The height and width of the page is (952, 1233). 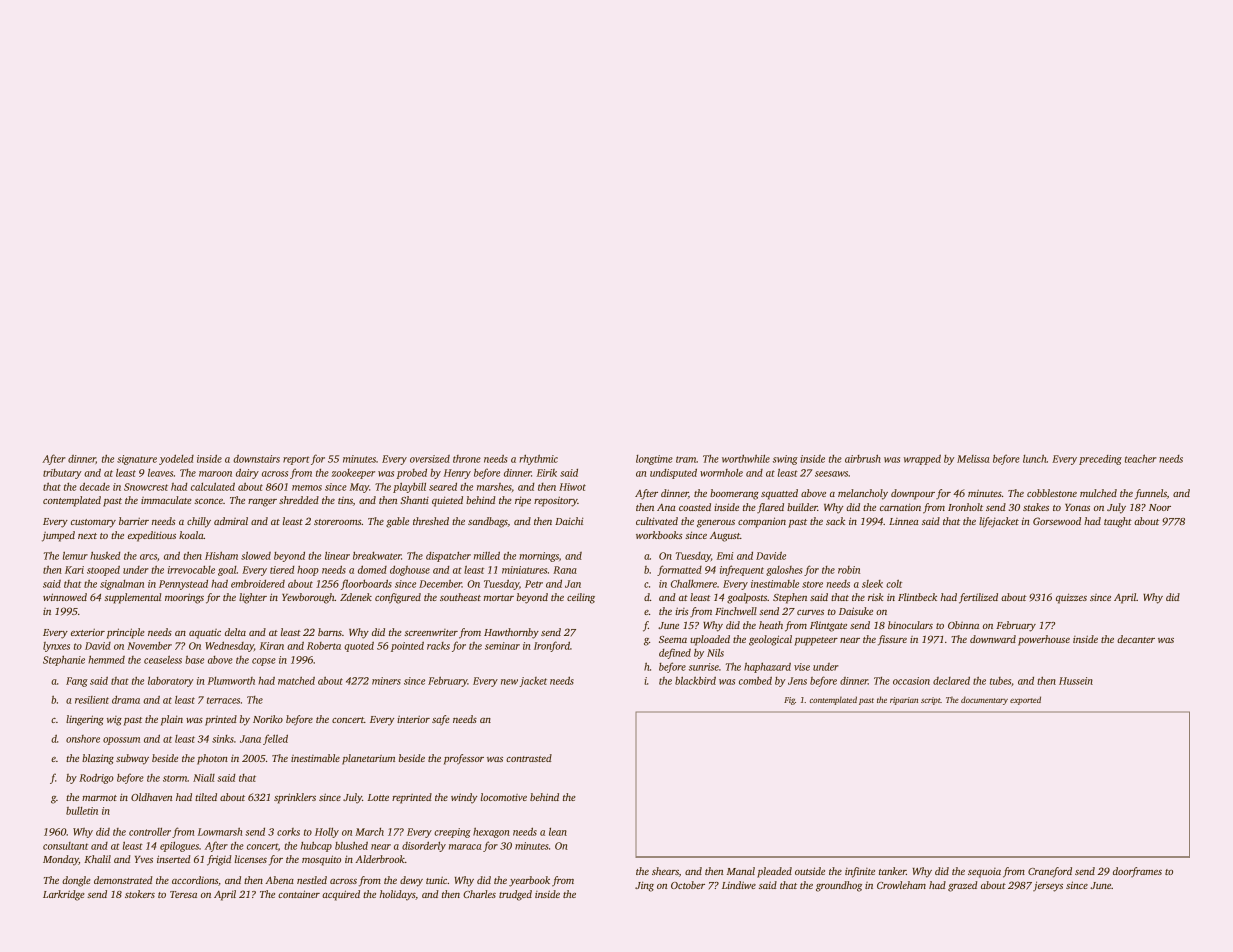 What do you see at coordinates (64, 895) in the page?
I see `Larkridge` at bounding box center [64, 895].
